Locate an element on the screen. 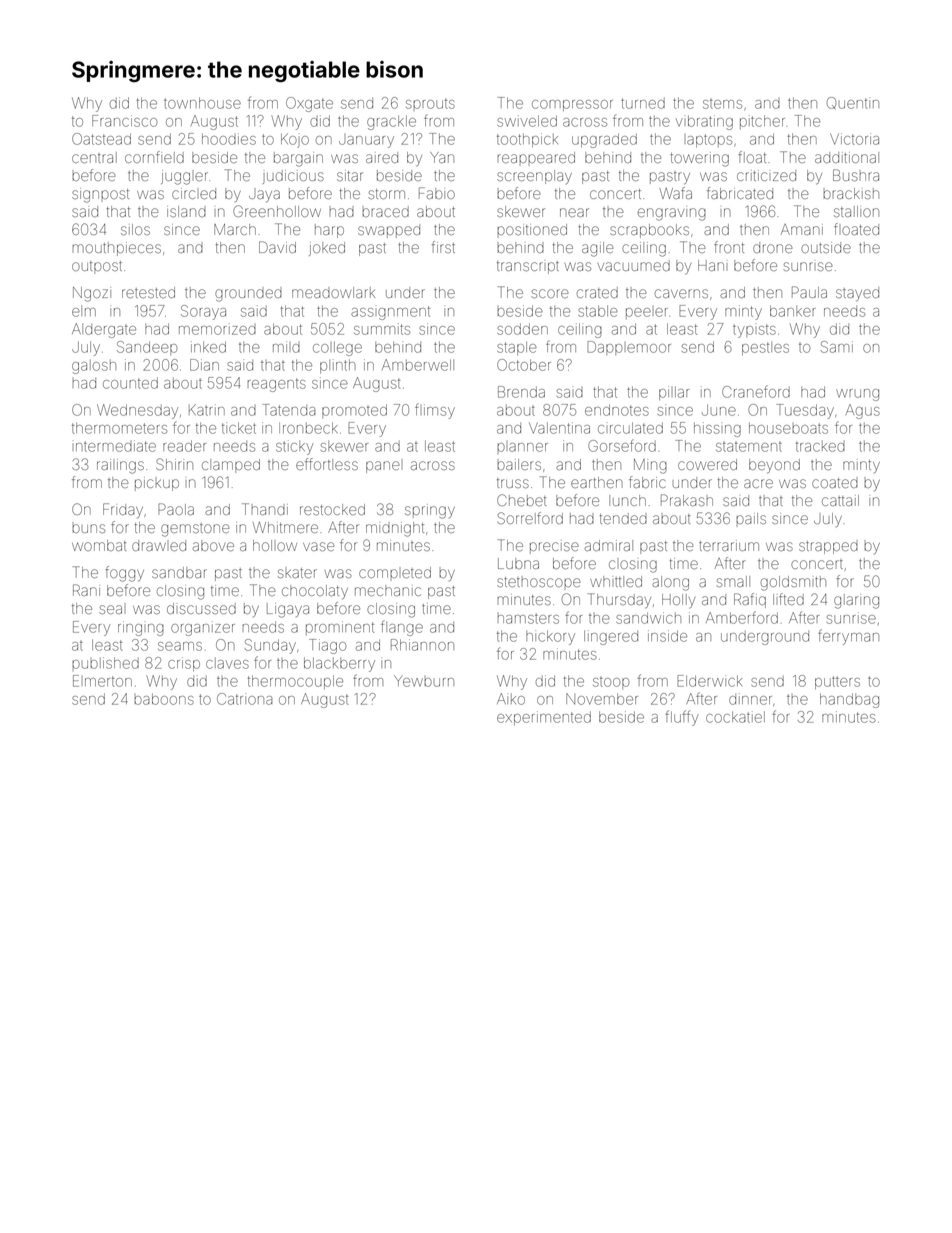  railings is located at coordinates (120, 466).
